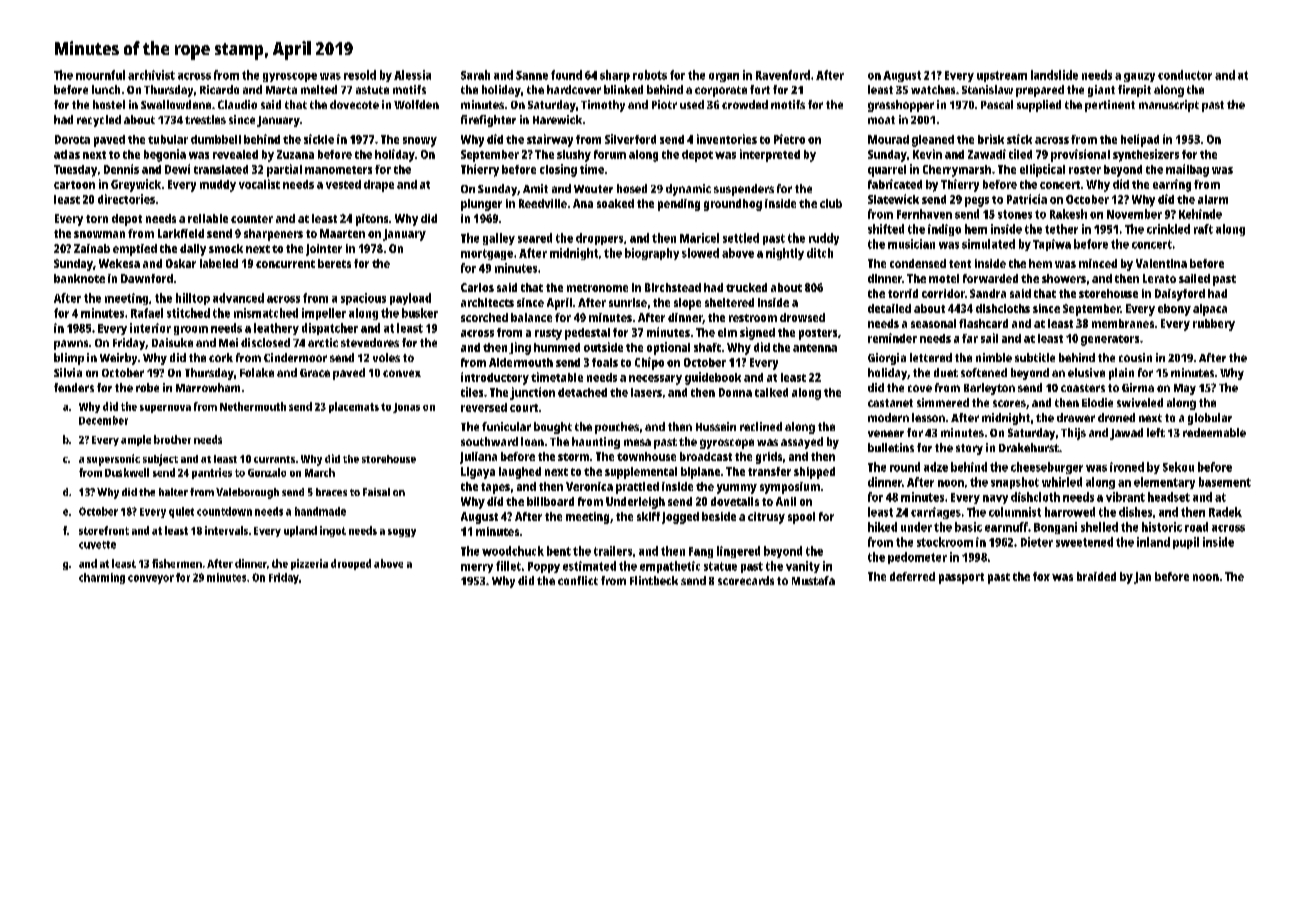 The height and width of the image is (924, 1308). What do you see at coordinates (1047, 468) in the image?
I see `cheeseburger` at bounding box center [1047, 468].
